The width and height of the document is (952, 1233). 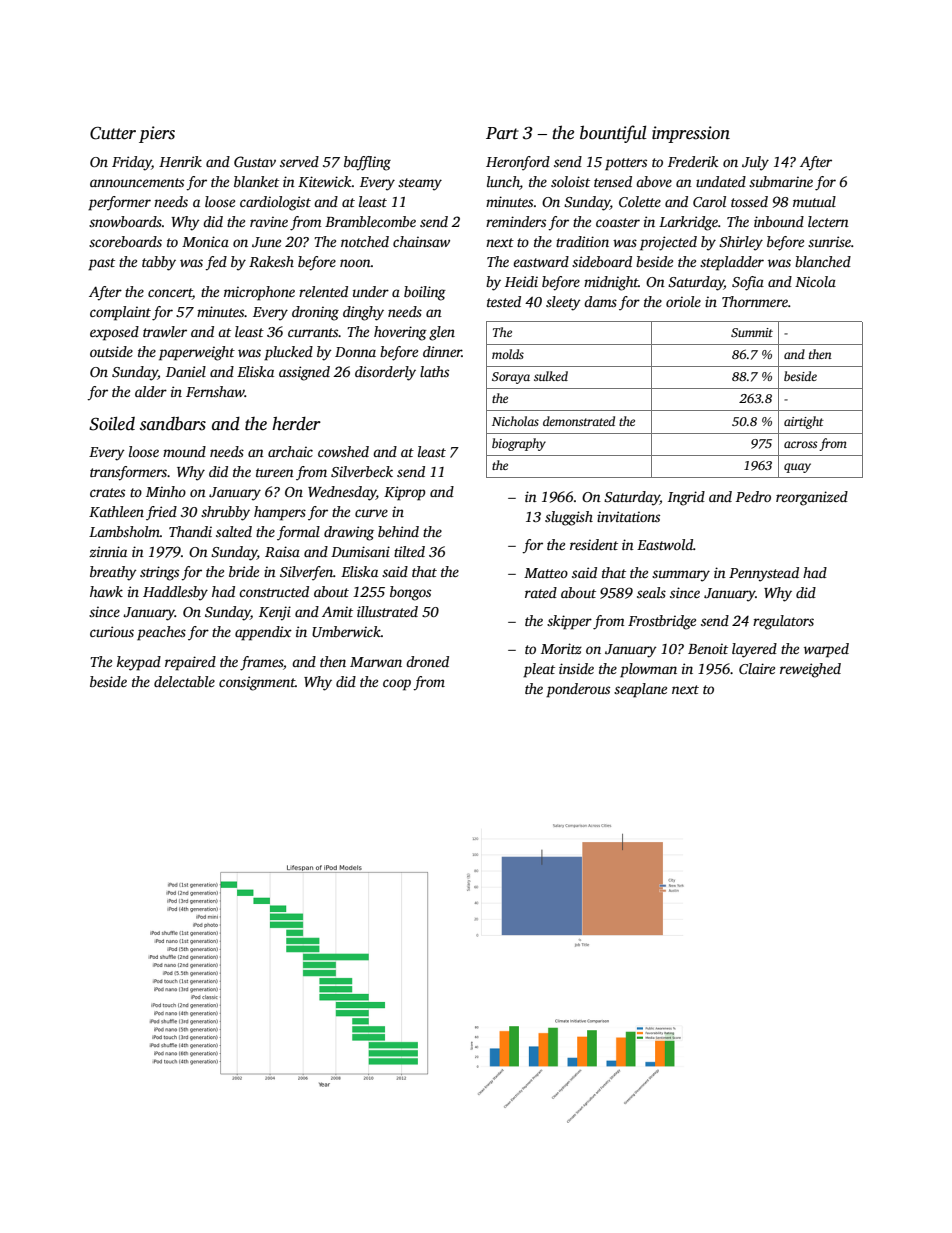 What do you see at coordinates (398, 531) in the document?
I see `behind` at bounding box center [398, 531].
